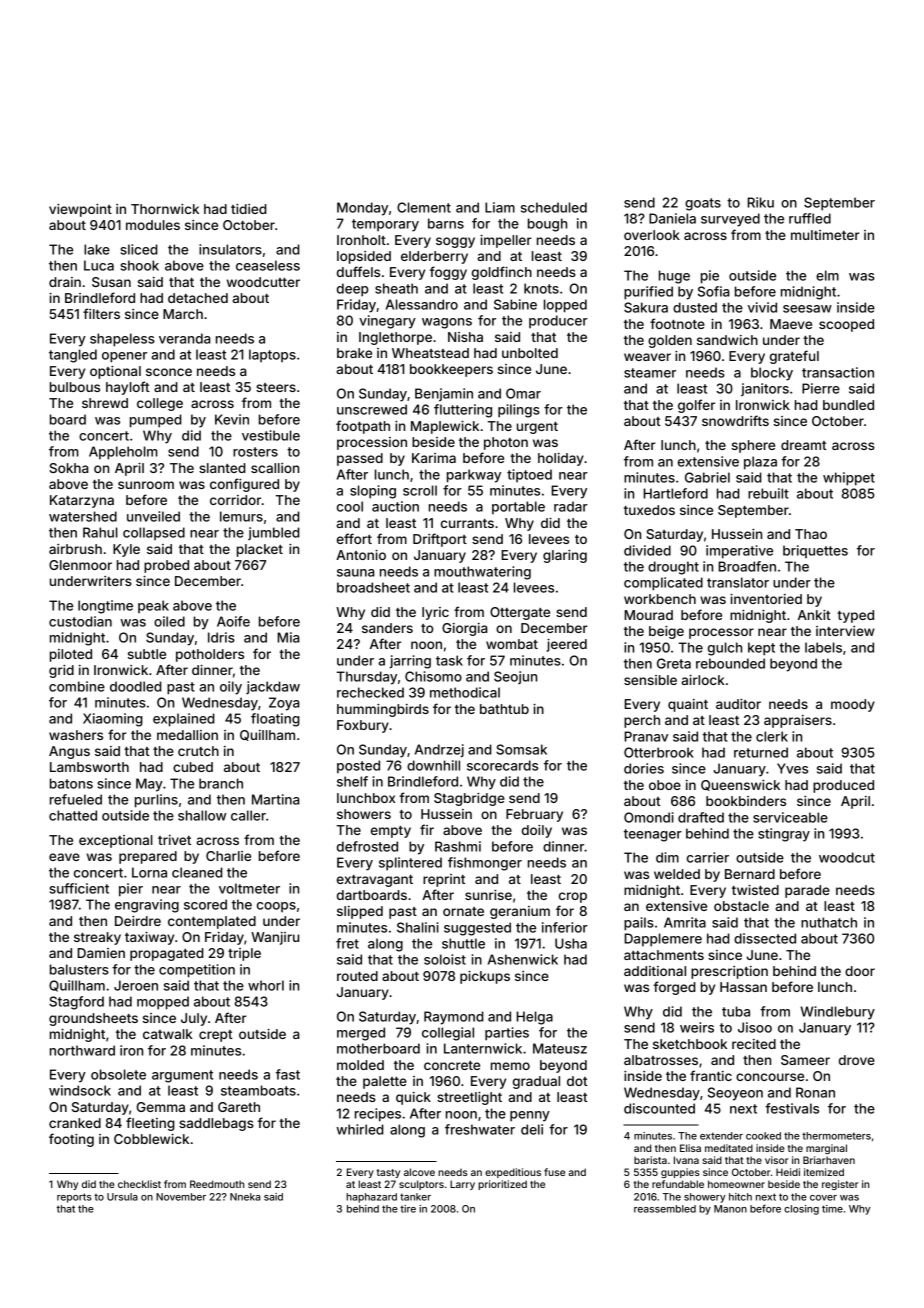  I want to click on ruffled, so click(810, 218).
